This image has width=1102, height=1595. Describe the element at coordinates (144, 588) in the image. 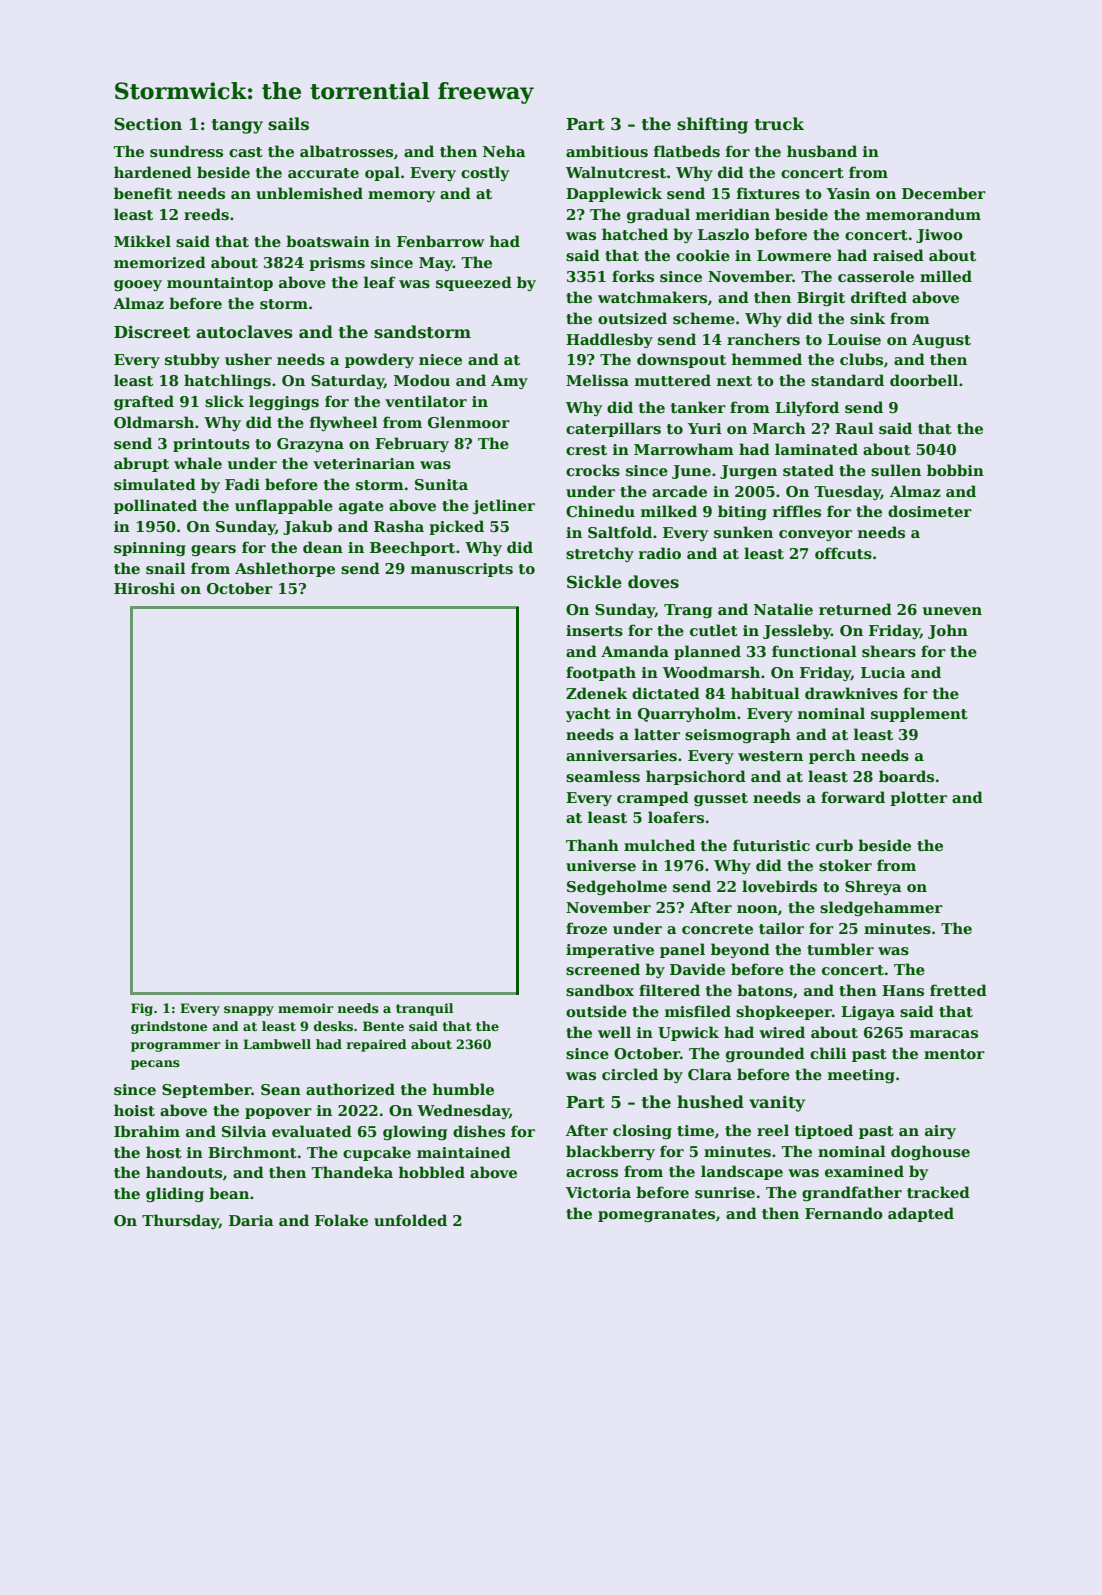

I see `Hiroshi` at that location.
